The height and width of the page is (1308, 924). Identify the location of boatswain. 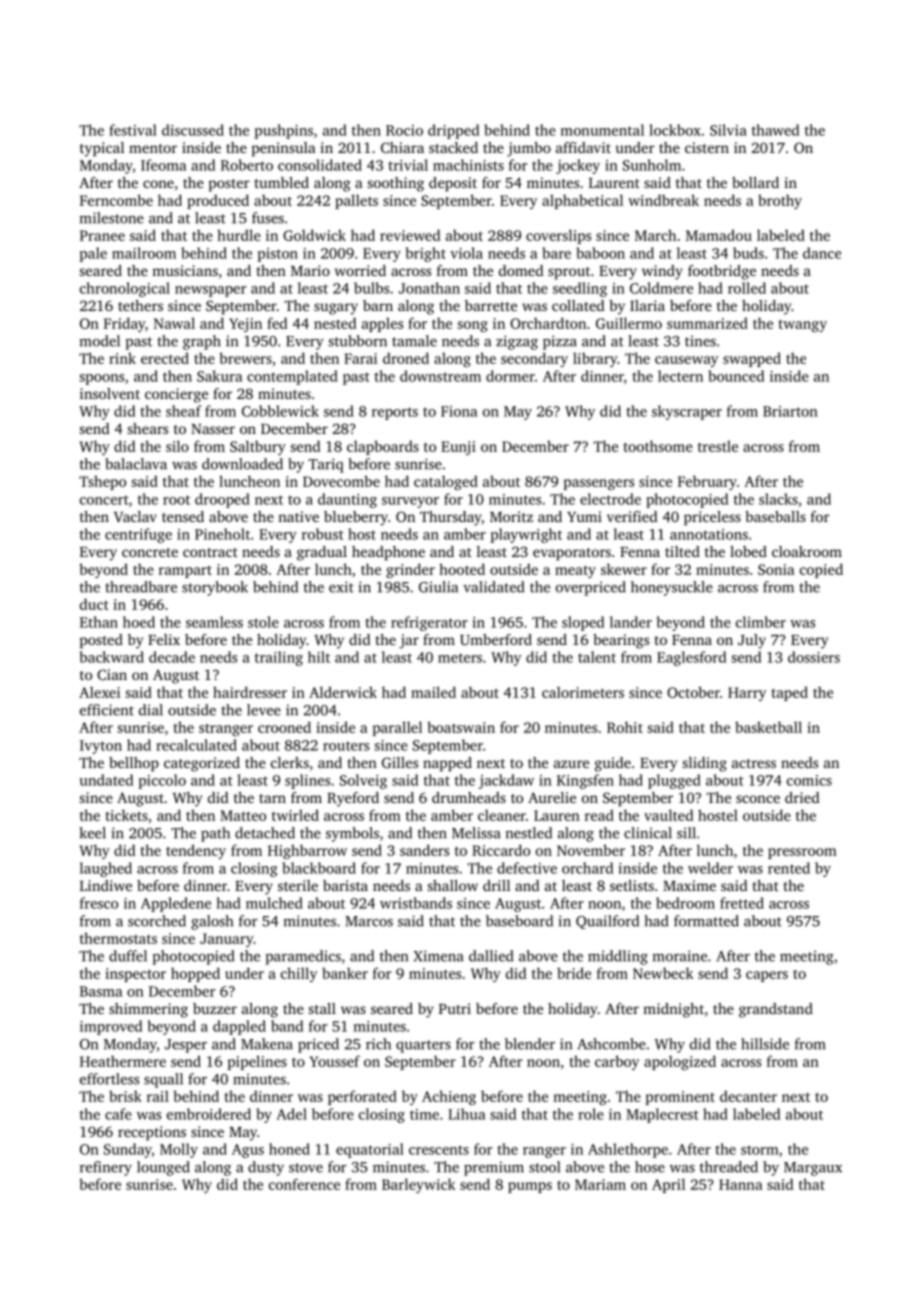
(461, 727).
